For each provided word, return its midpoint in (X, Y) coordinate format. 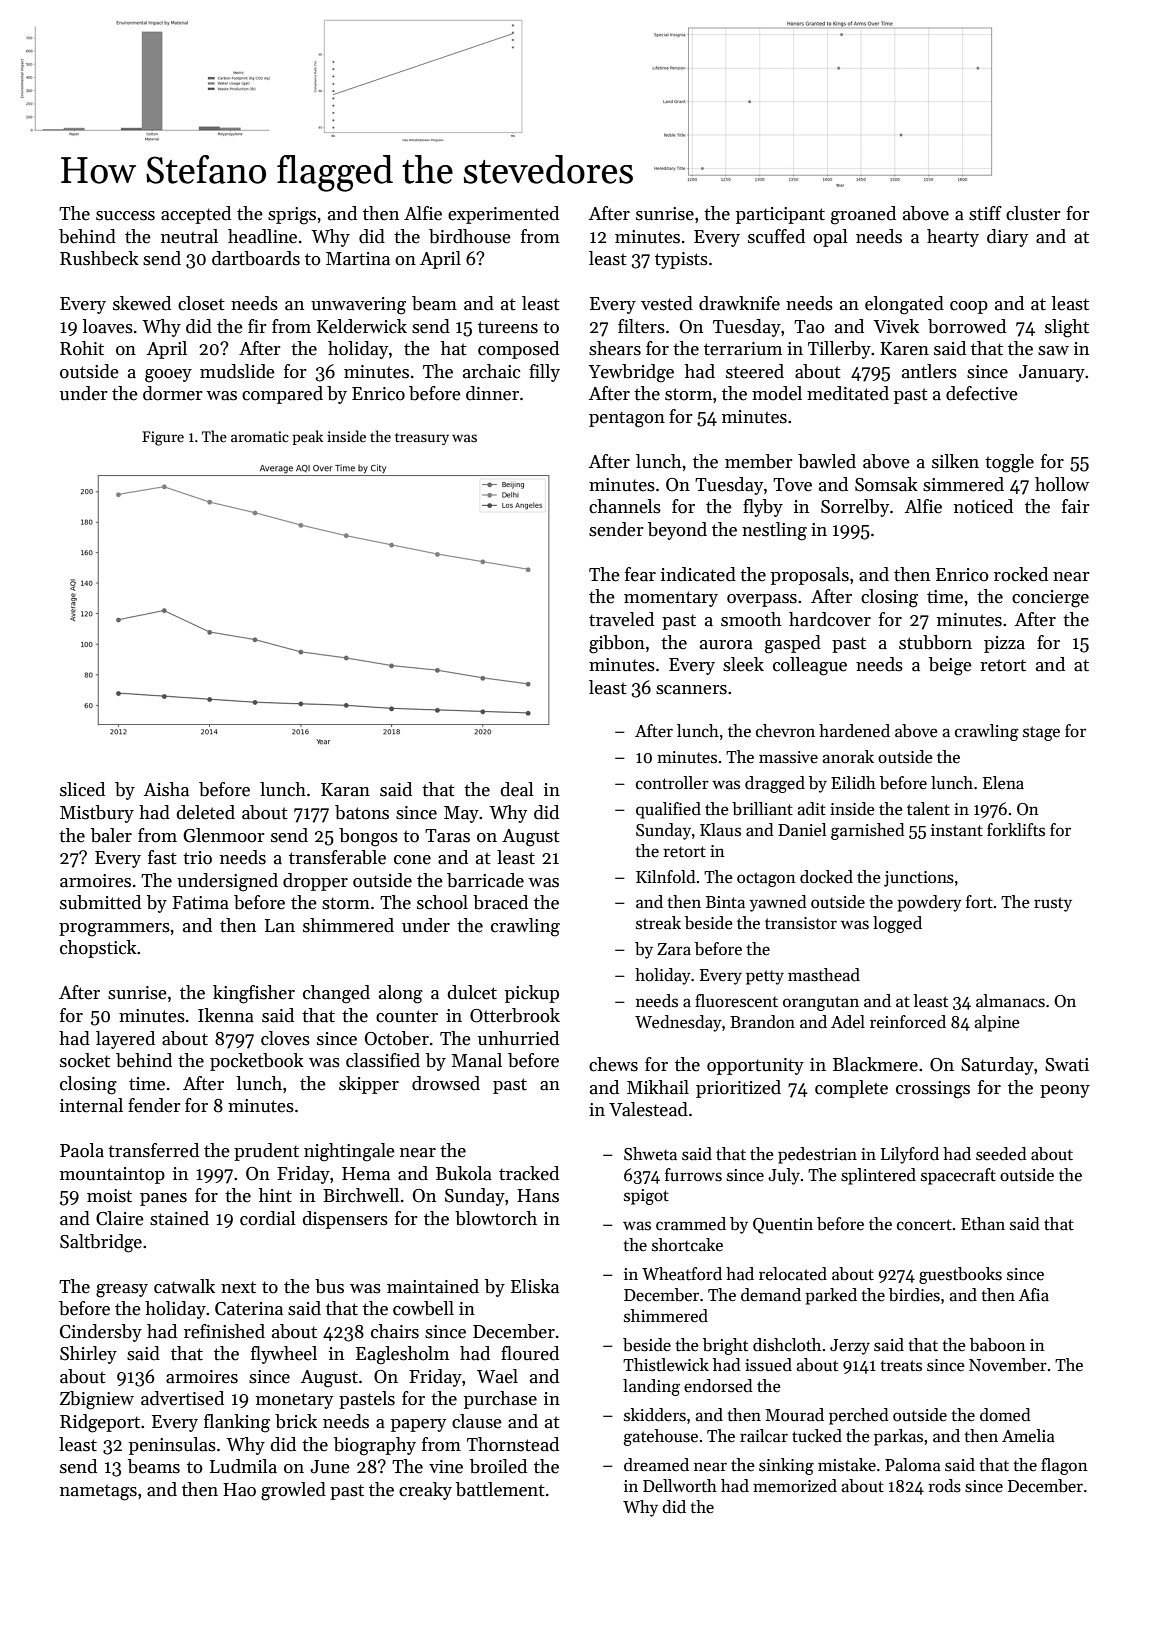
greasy (122, 1291)
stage (1041, 733)
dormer (173, 393)
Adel (848, 1022)
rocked (1021, 574)
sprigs (292, 216)
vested (667, 303)
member (759, 461)
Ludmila (243, 1466)
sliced (82, 789)
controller (672, 783)
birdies (914, 1295)
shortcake (687, 1245)
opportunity (755, 1066)
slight (1067, 328)
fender (154, 1105)
